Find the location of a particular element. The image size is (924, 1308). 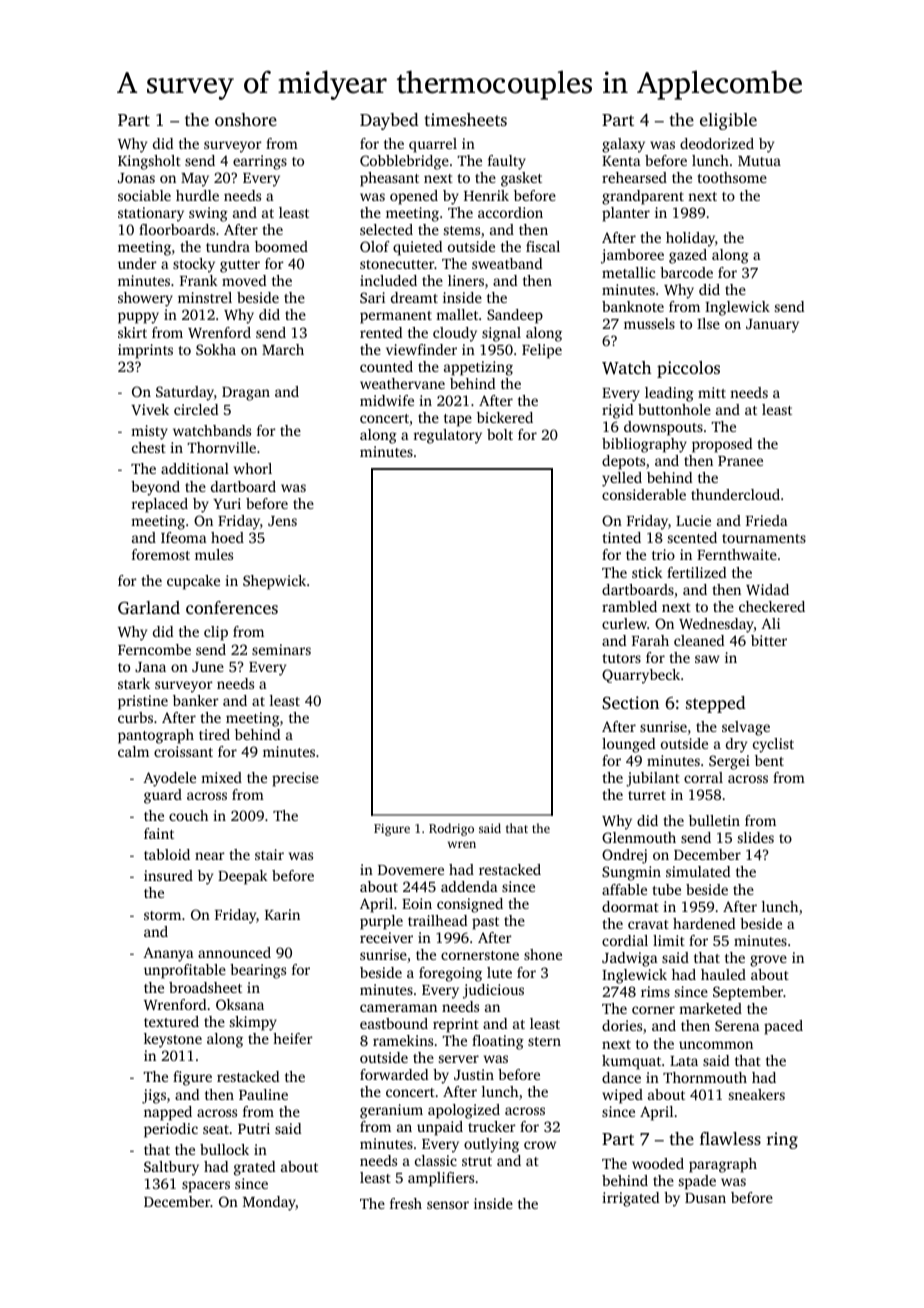

counted is located at coordinates (386, 366).
